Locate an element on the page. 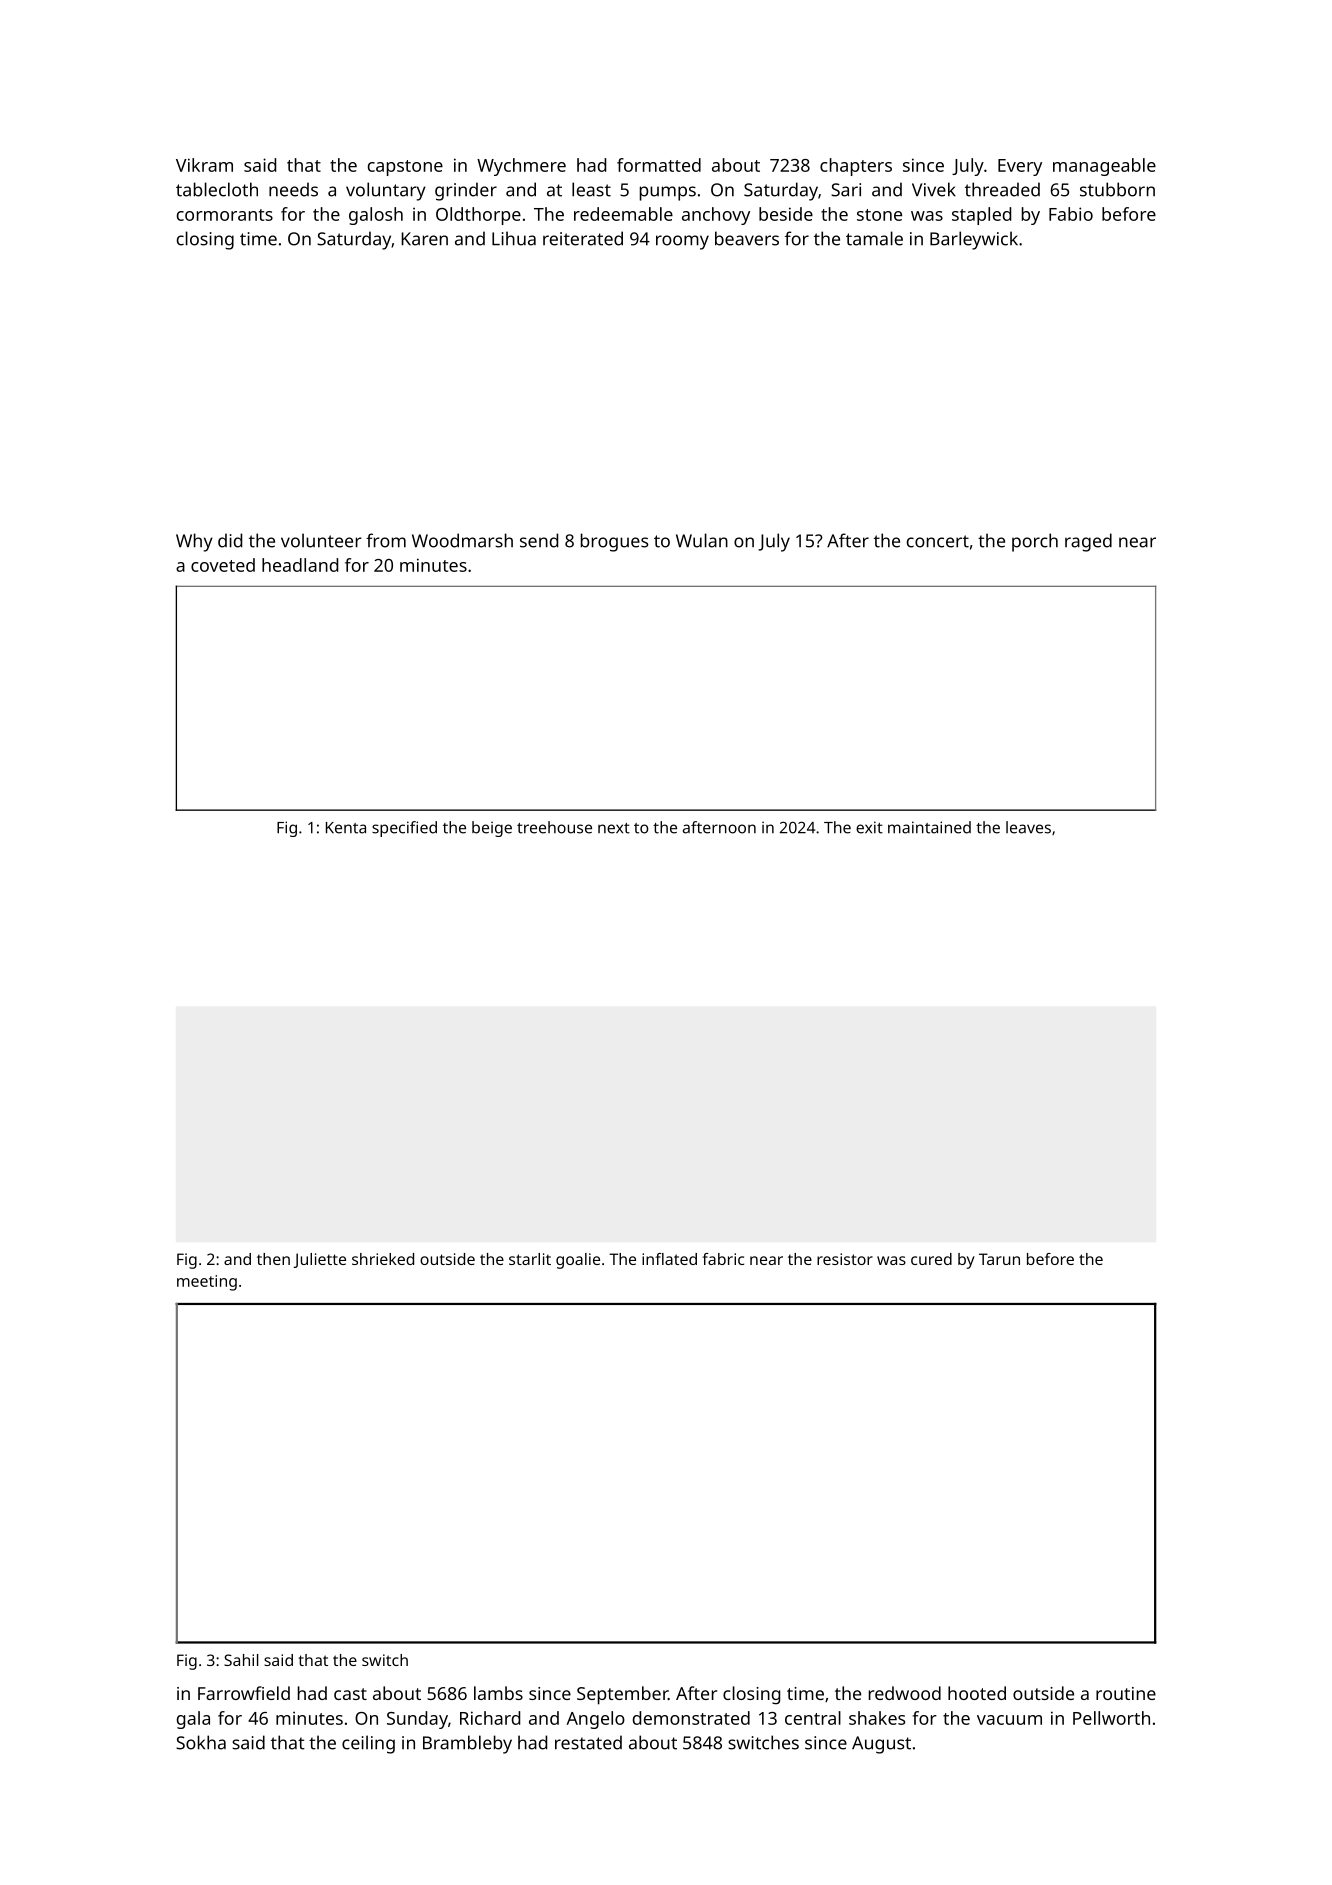 The height and width of the document is (1885, 1332). leaves is located at coordinates (1028, 827).
